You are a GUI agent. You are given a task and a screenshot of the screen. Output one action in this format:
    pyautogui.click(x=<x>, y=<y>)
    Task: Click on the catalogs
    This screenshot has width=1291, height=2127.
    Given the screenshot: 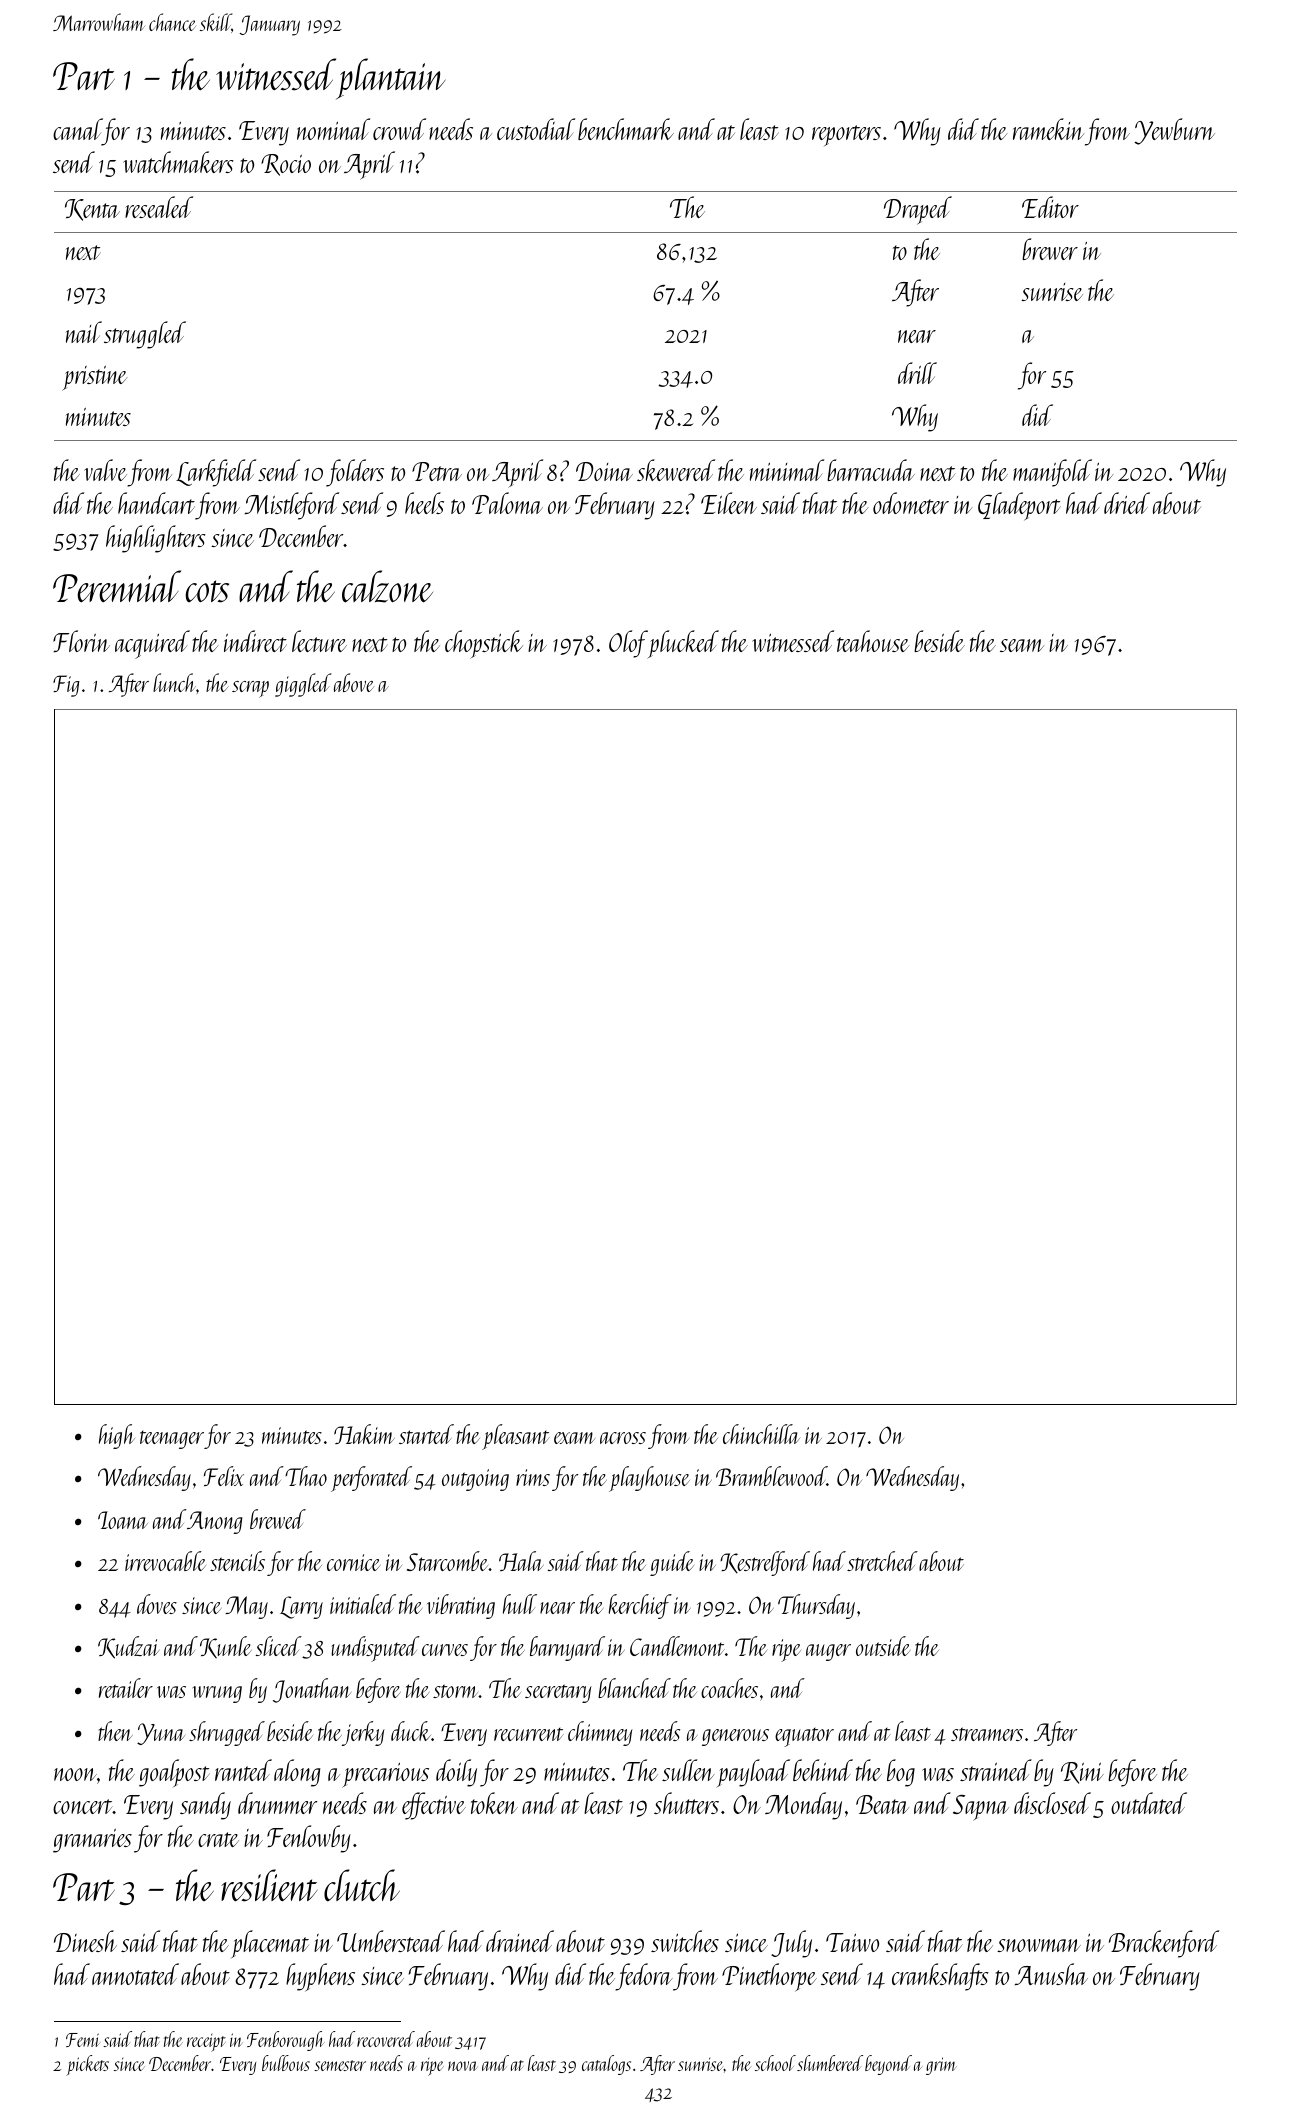 What is the action you would take?
    pyautogui.click(x=606, y=2065)
